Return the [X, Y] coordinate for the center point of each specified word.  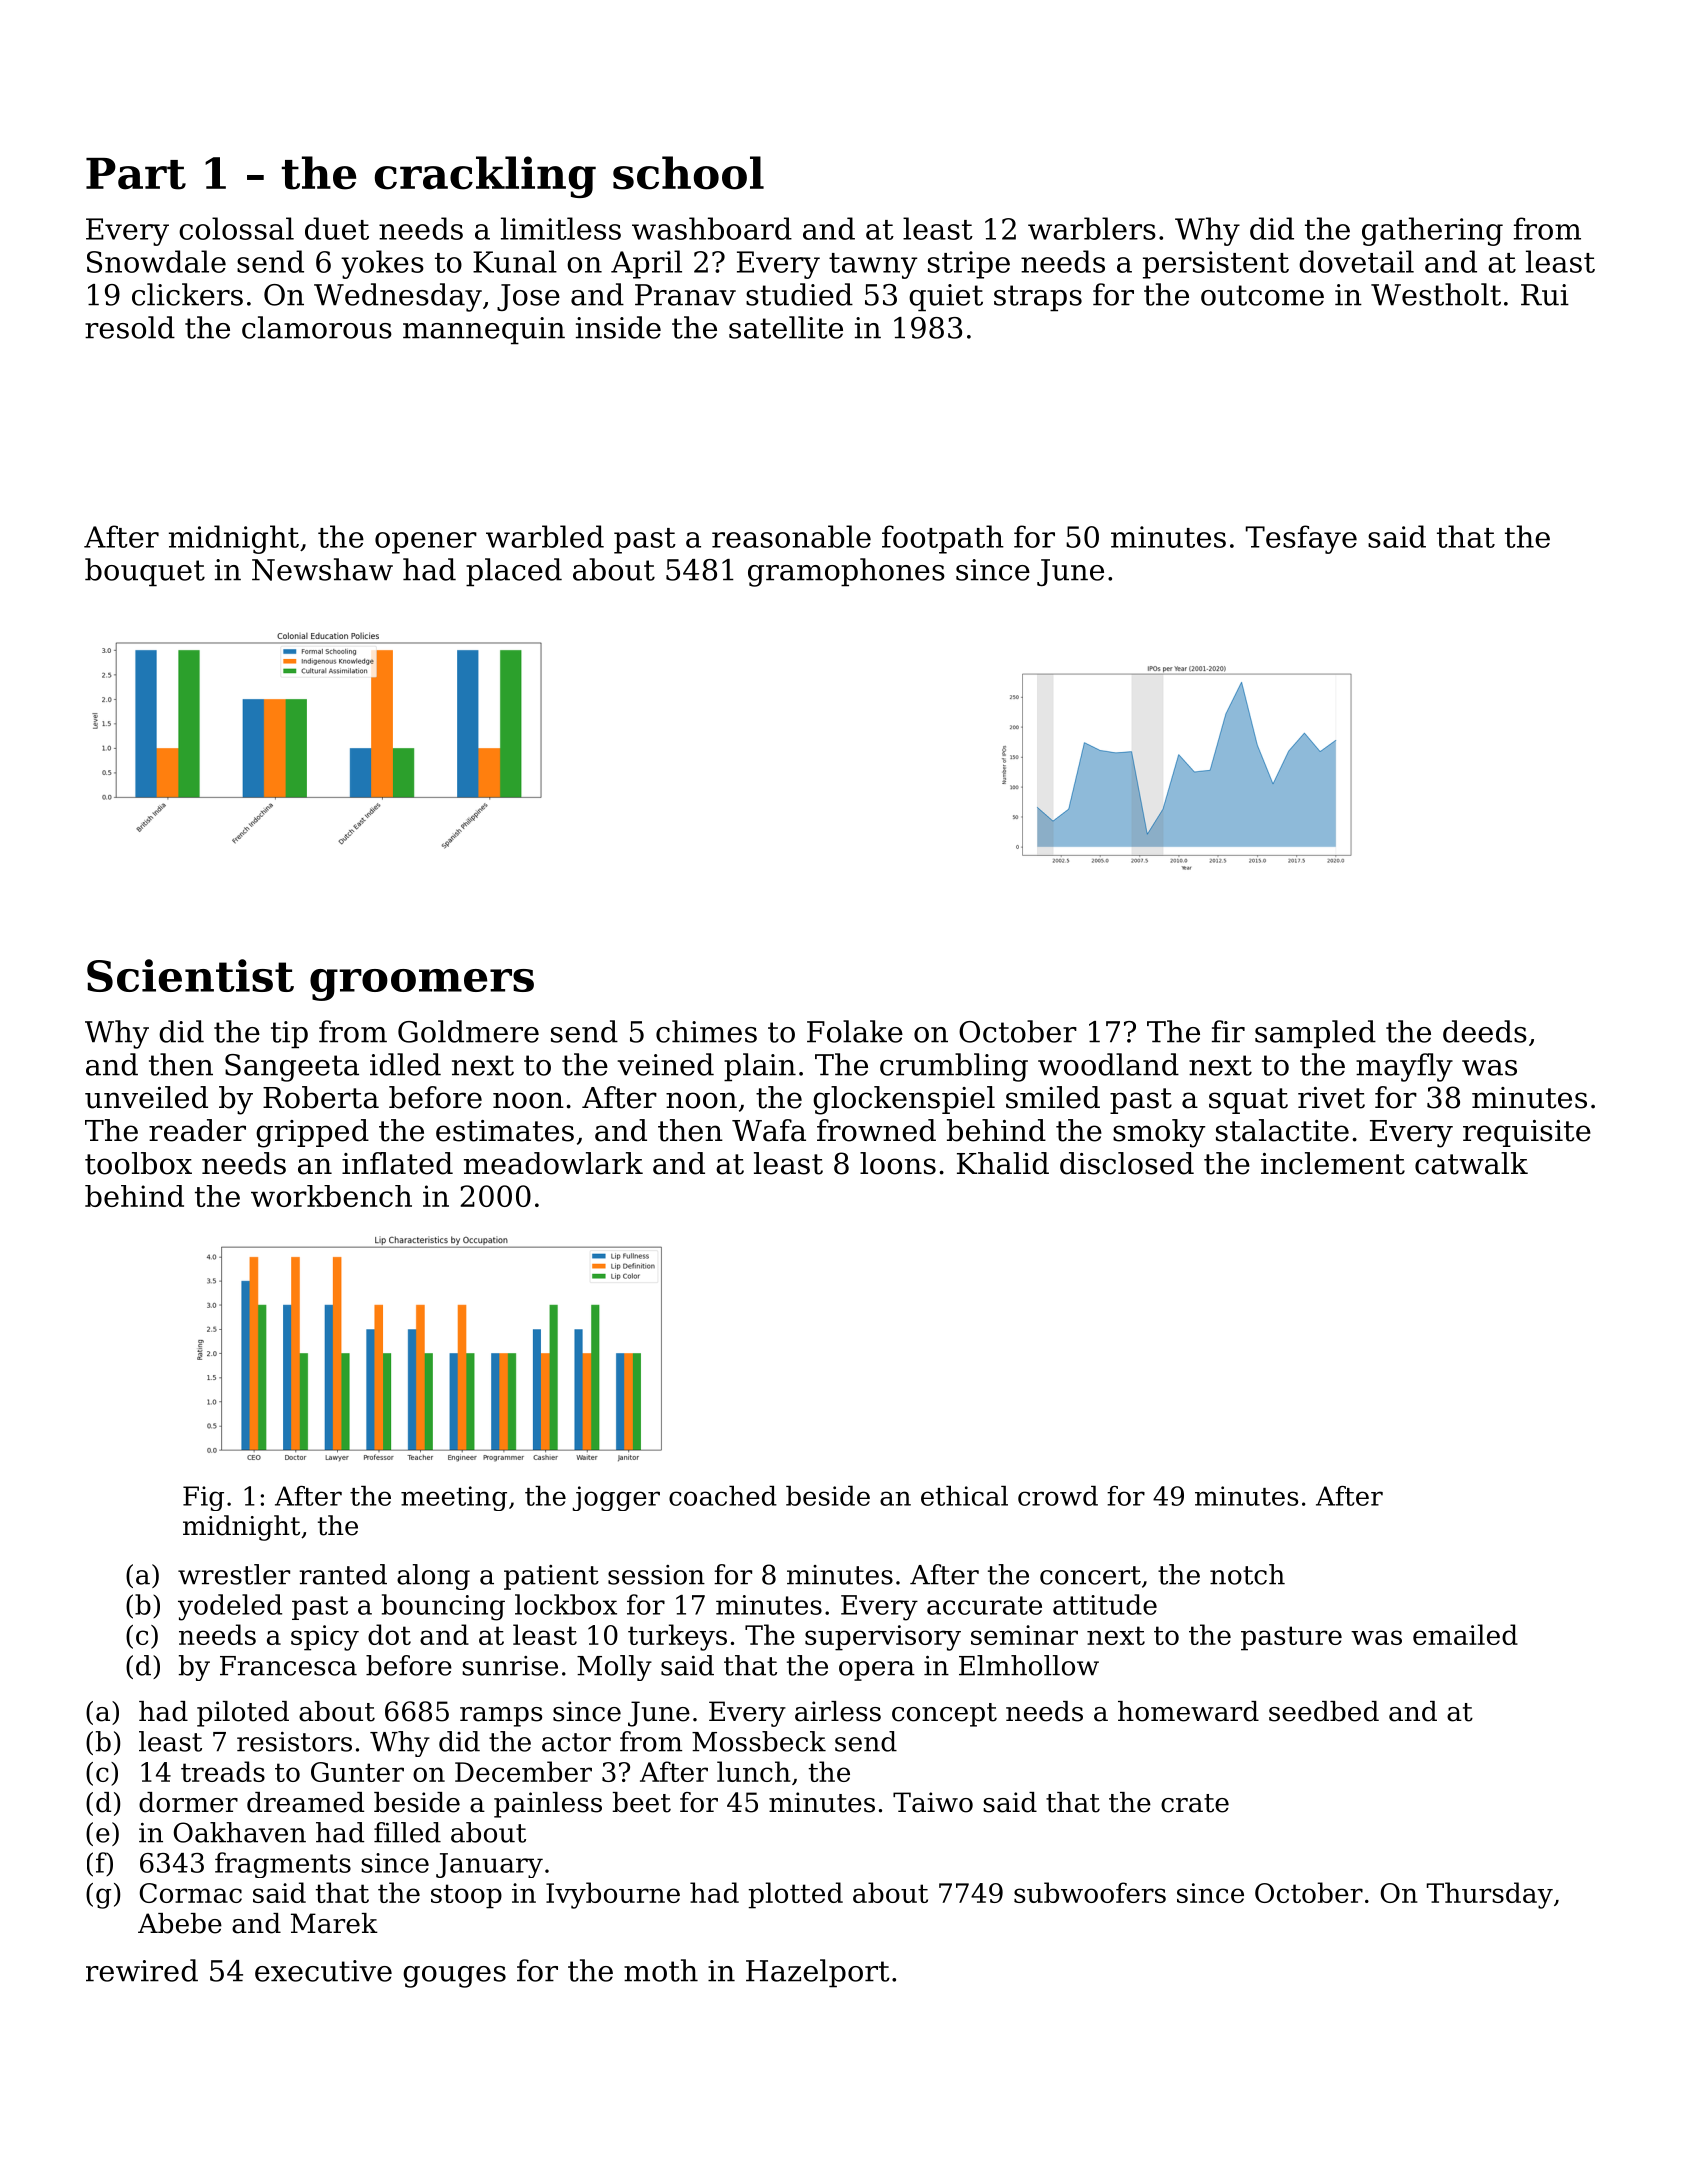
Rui [1545, 295]
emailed [1465, 1634]
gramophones [846, 572]
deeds [1485, 1031]
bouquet [145, 572]
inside [618, 327]
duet [337, 228]
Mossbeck [759, 1741]
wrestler [234, 1574]
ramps [501, 1717]
